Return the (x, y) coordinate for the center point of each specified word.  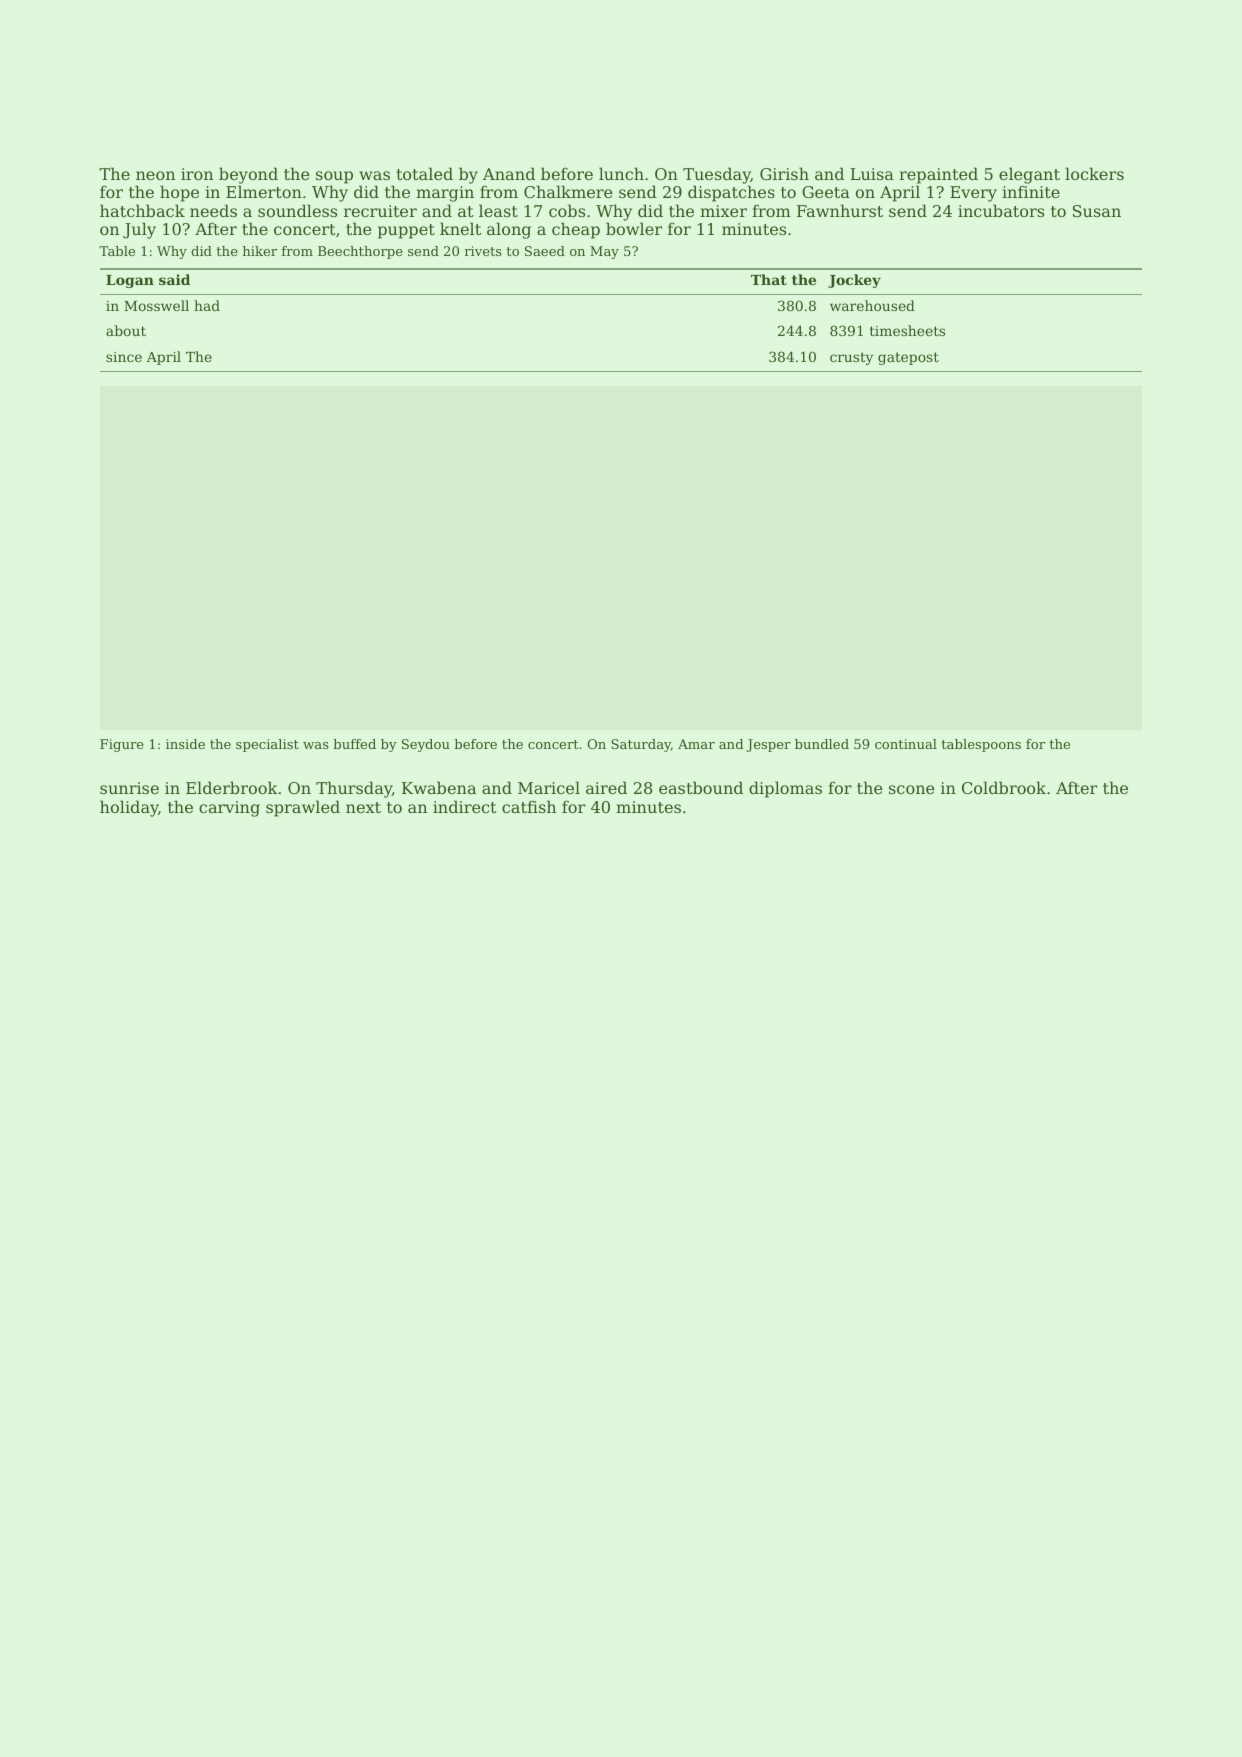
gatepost (908, 358)
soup (334, 177)
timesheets (907, 330)
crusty (851, 358)
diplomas (785, 789)
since (124, 357)
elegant (1029, 175)
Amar (696, 744)
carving (229, 809)
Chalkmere (568, 191)
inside (185, 744)
